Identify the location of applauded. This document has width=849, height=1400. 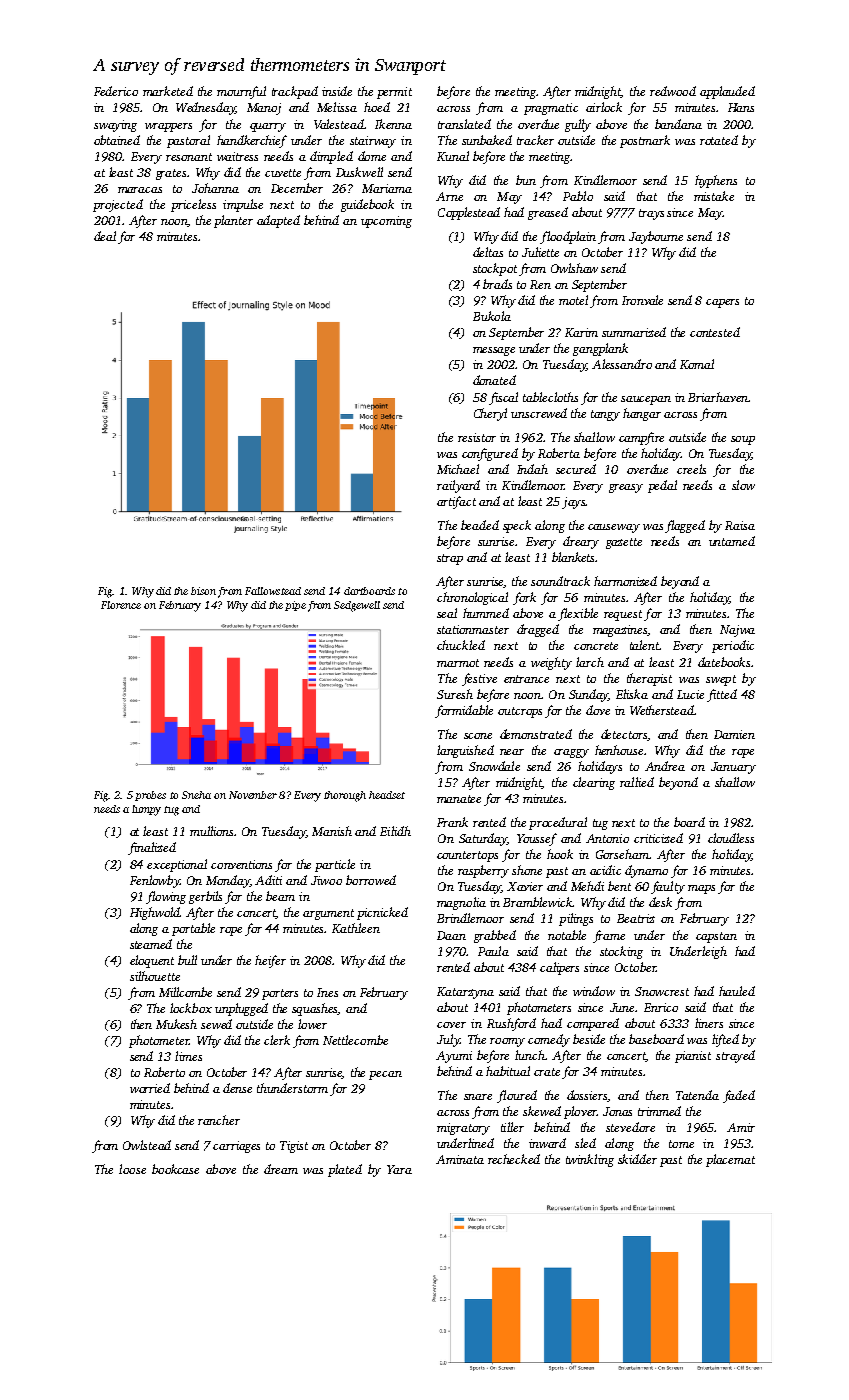
(727, 92).
